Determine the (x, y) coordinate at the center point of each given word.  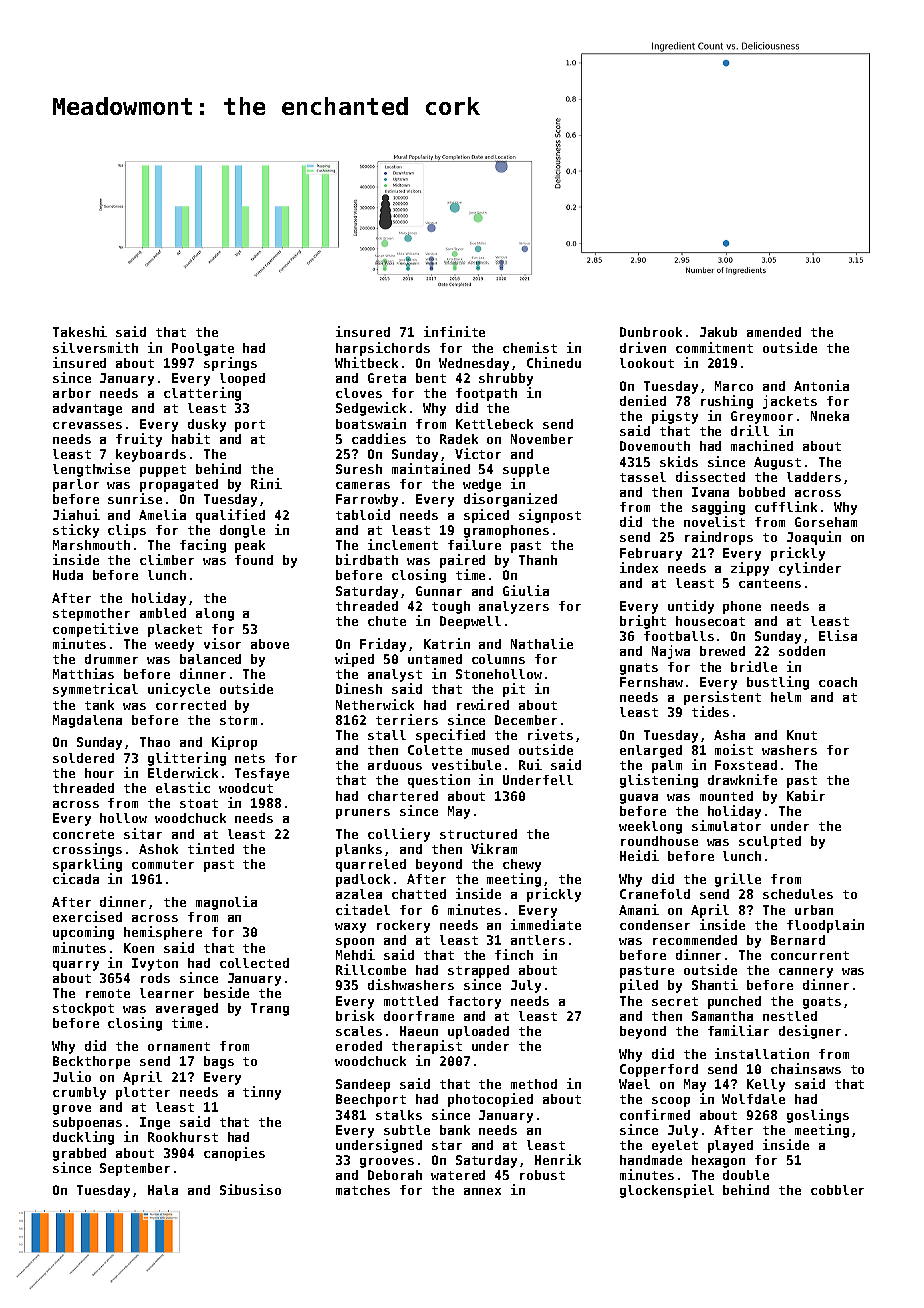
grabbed (79, 1154)
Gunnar (439, 591)
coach (838, 682)
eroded (359, 1046)
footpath (486, 394)
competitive (95, 630)
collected (254, 963)
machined (762, 445)
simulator (726, 825)
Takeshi (80, 331)
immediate (546, 924)
